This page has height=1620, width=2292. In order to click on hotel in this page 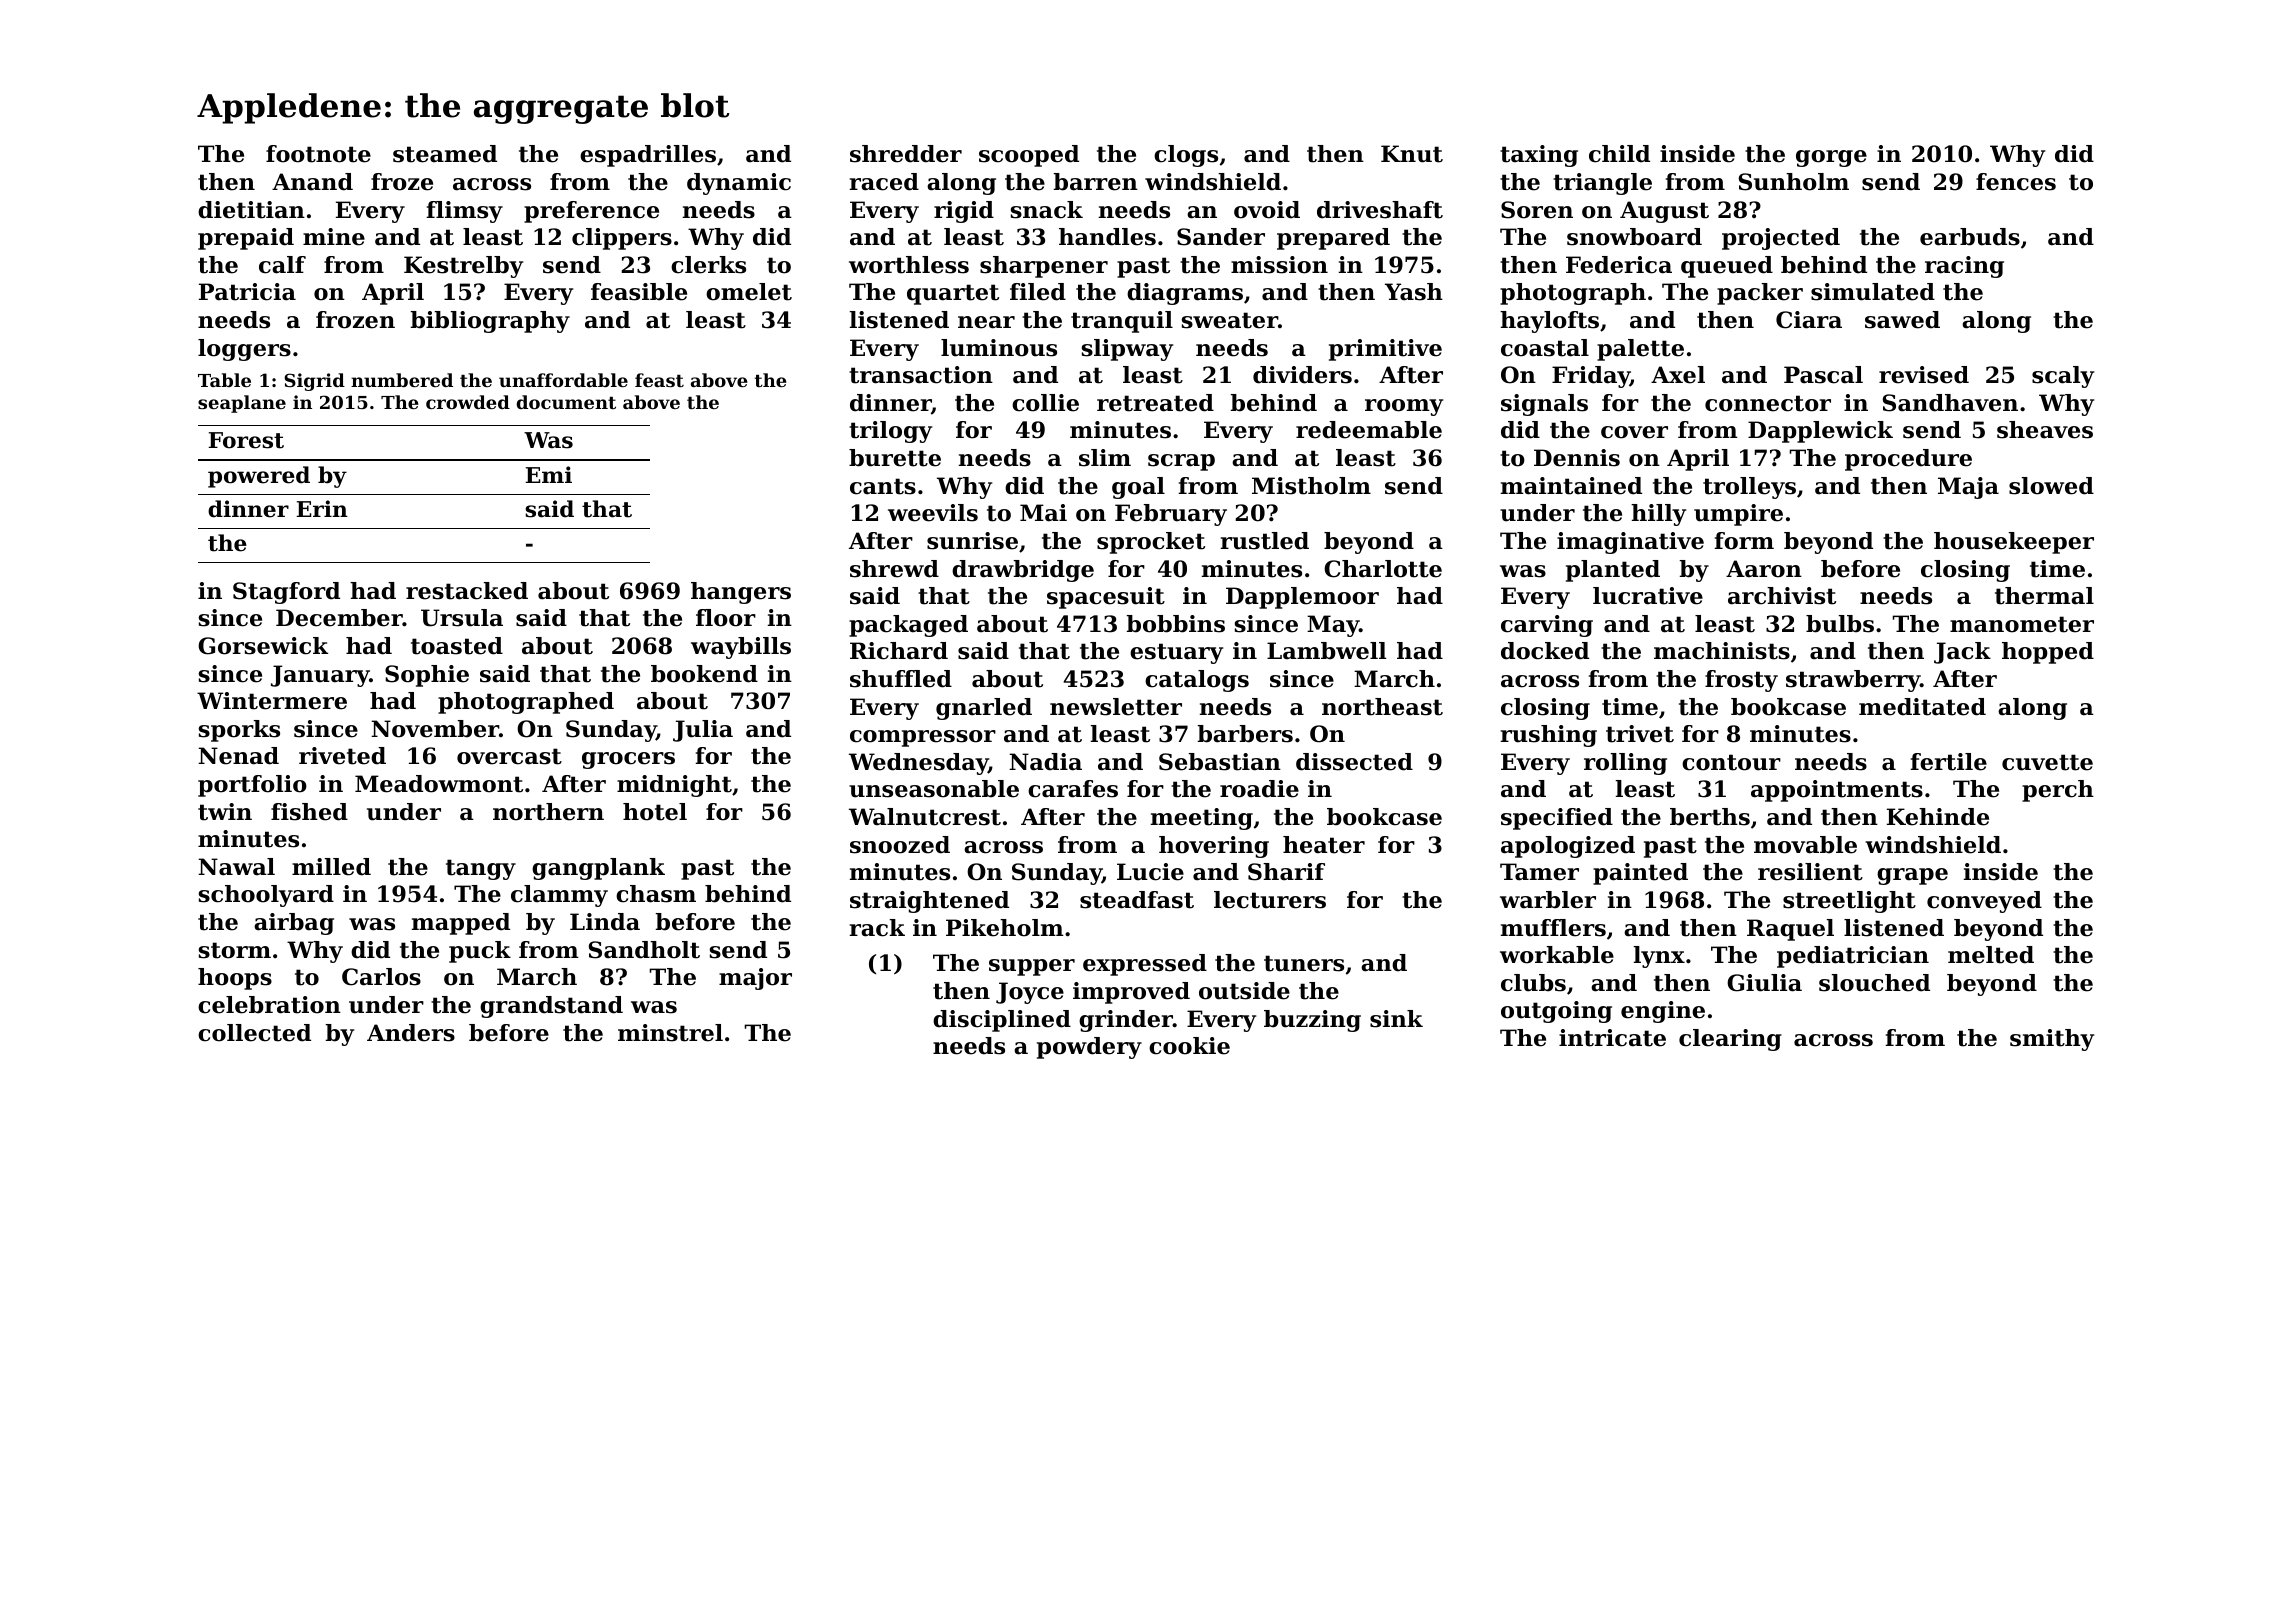, I will do `click(655, 812)`.
